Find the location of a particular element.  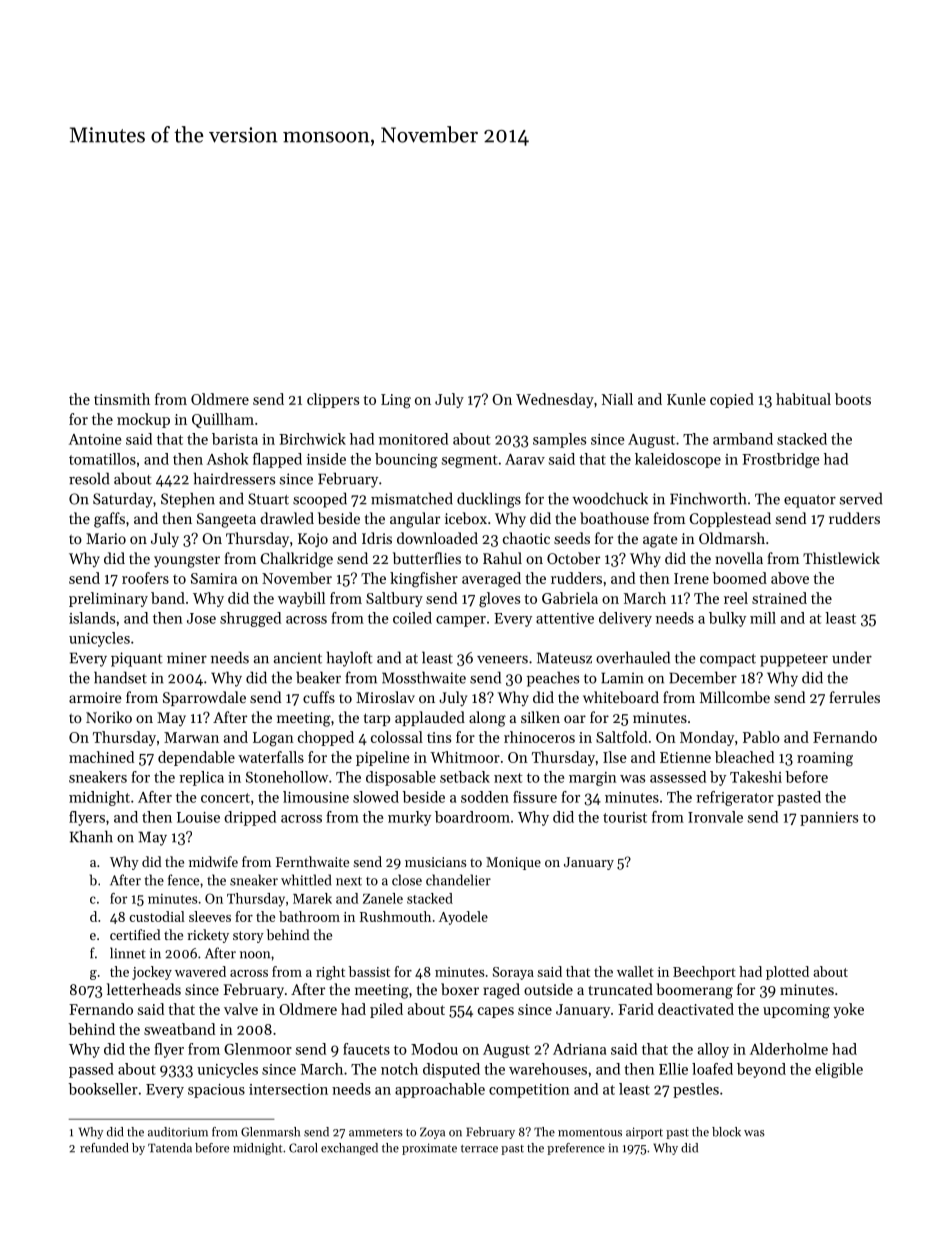

Logan is located at coordinates (273, 739).
